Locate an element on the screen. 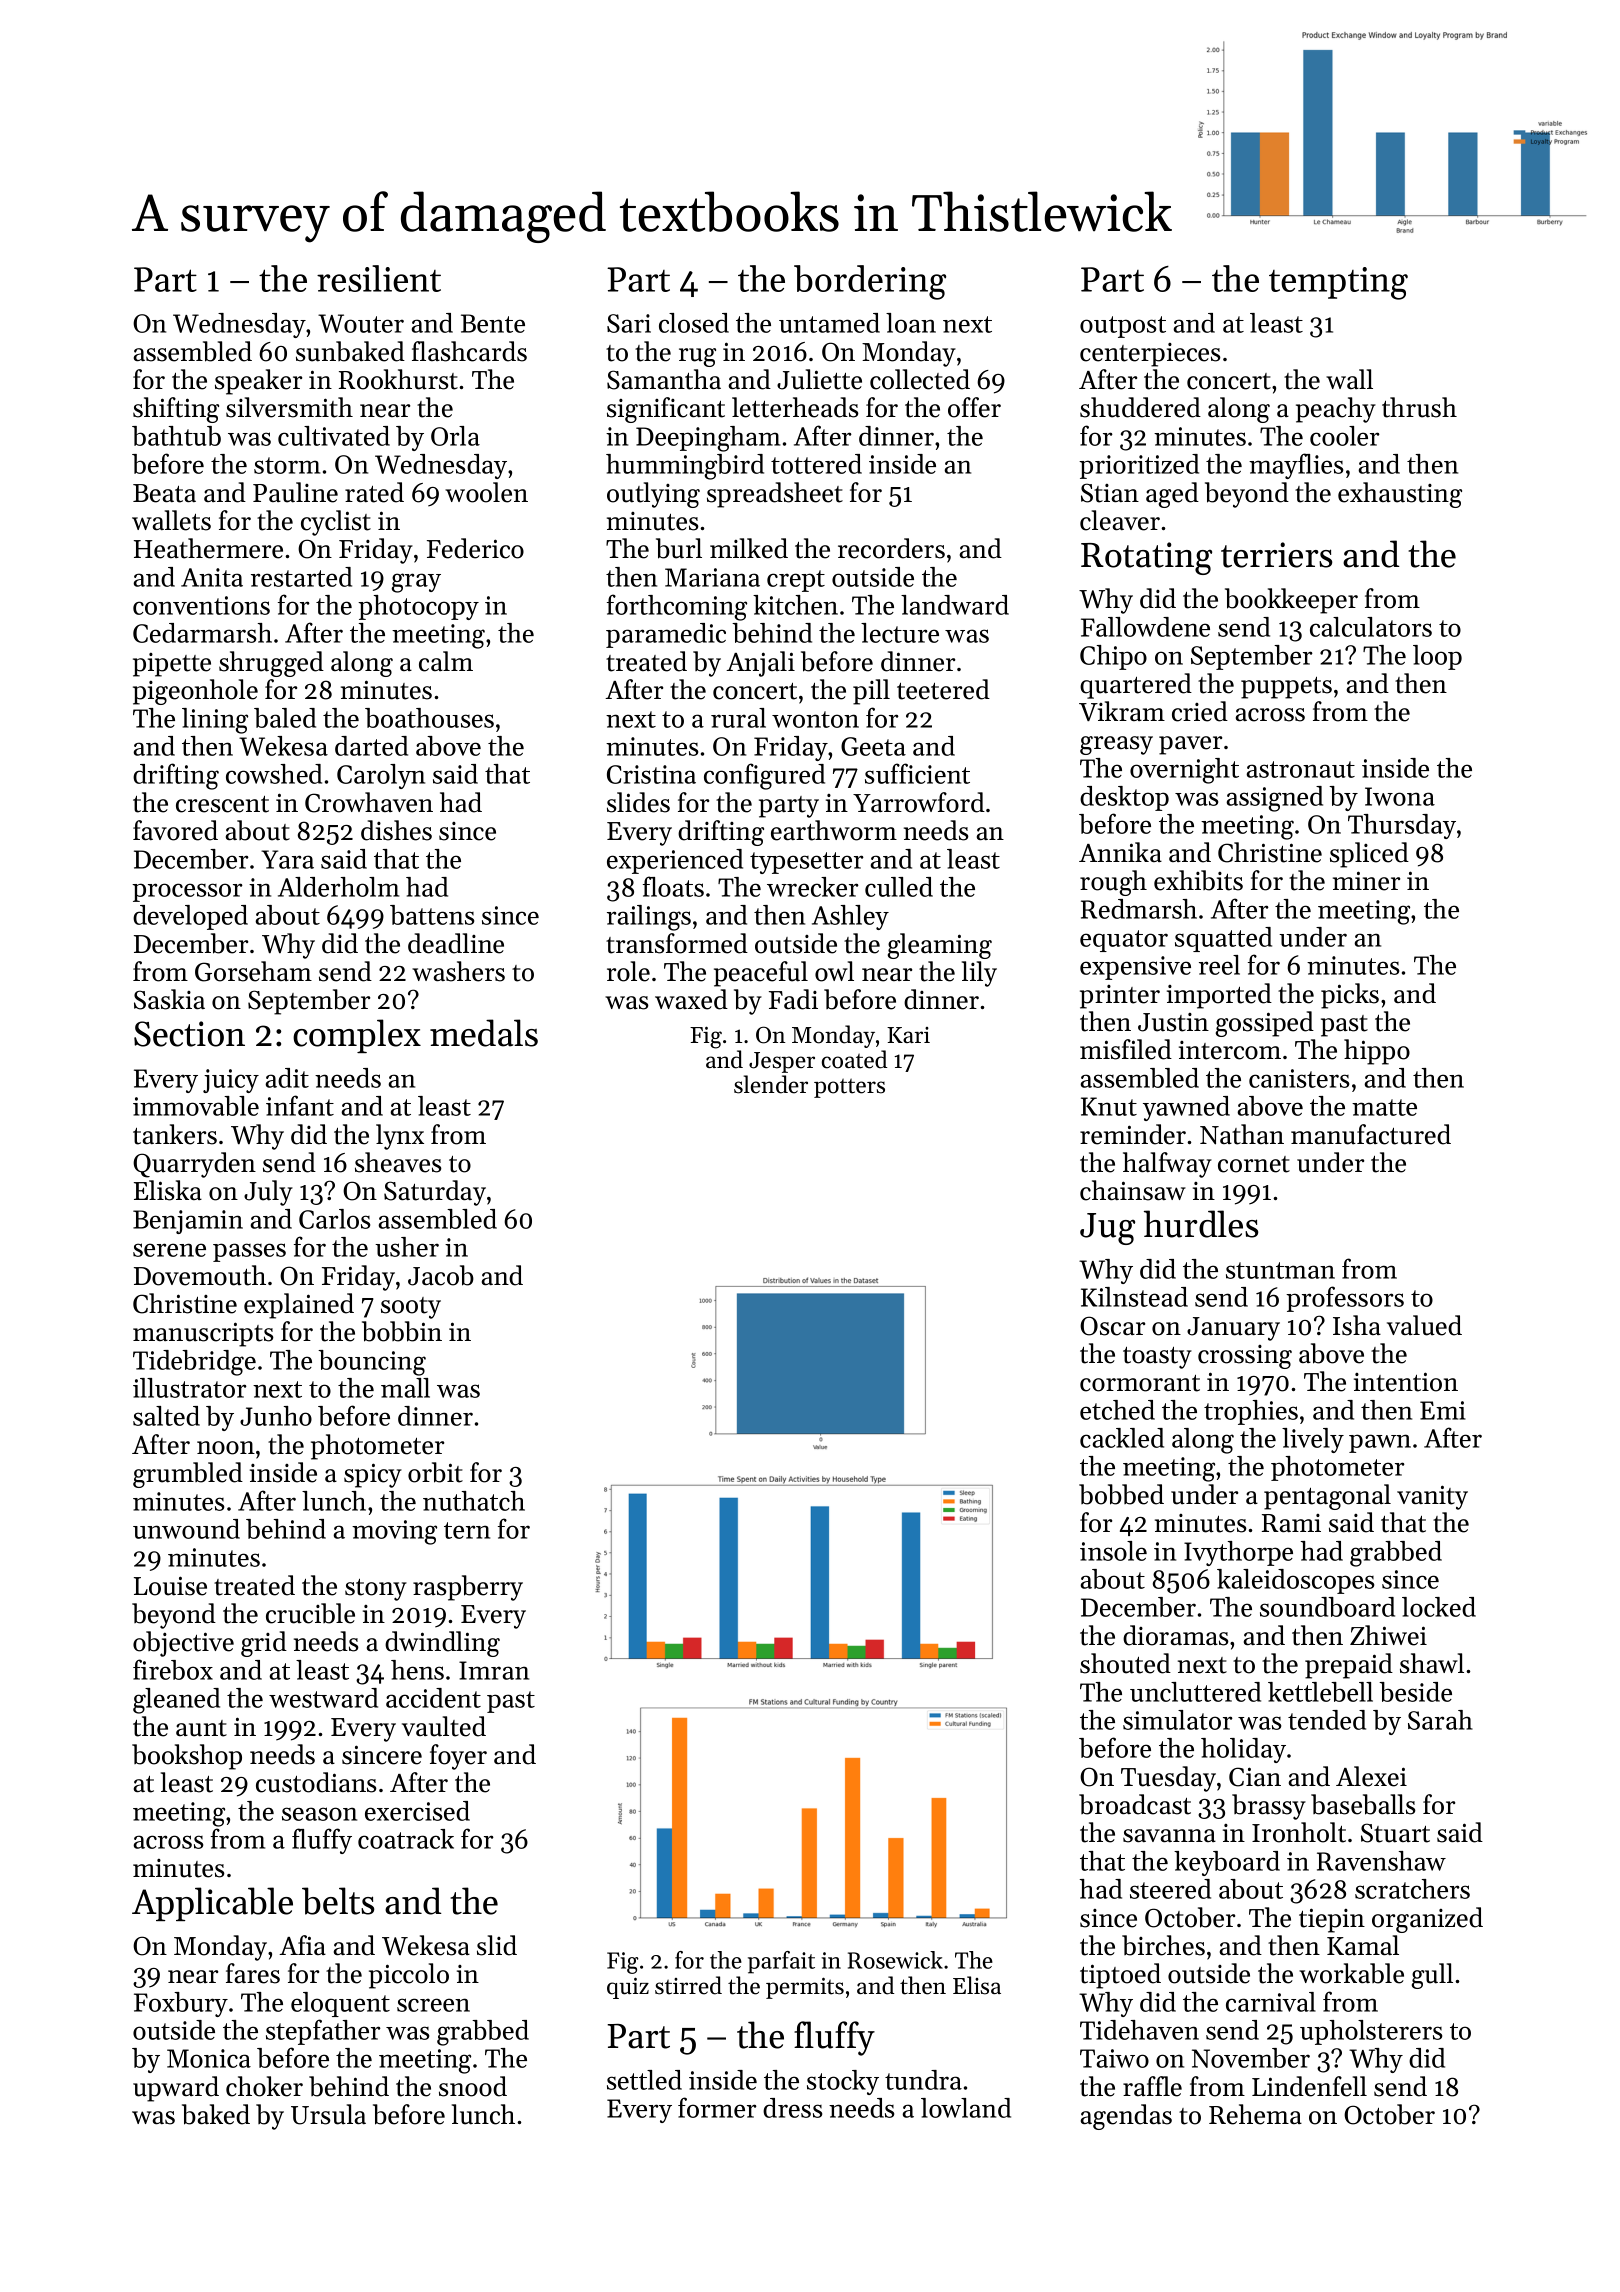 This screenshot has width=1620, height=2292. tempting is located at coordinates (1338, 283).
